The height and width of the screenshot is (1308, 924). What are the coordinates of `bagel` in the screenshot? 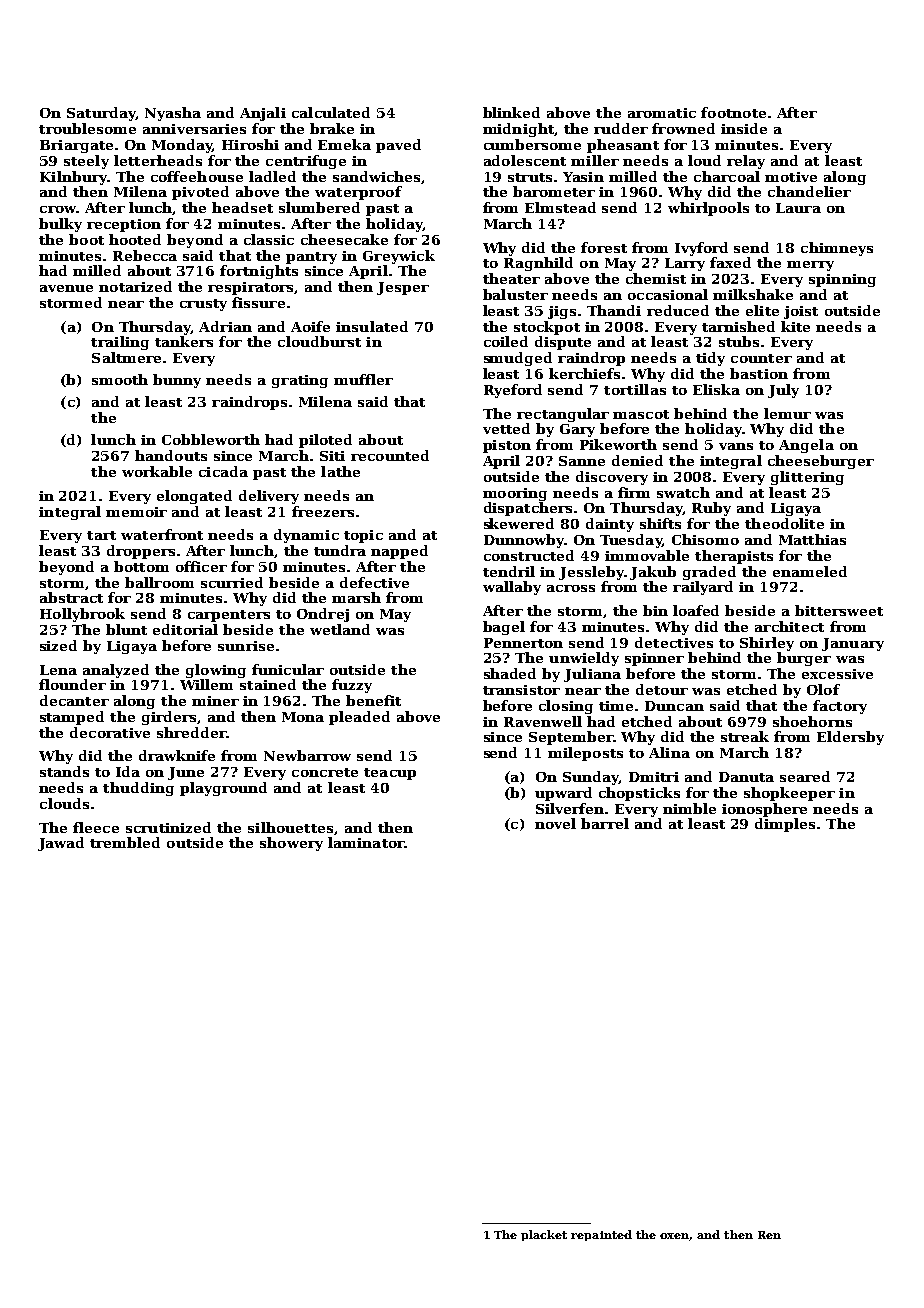 It's located at (504, 628).
